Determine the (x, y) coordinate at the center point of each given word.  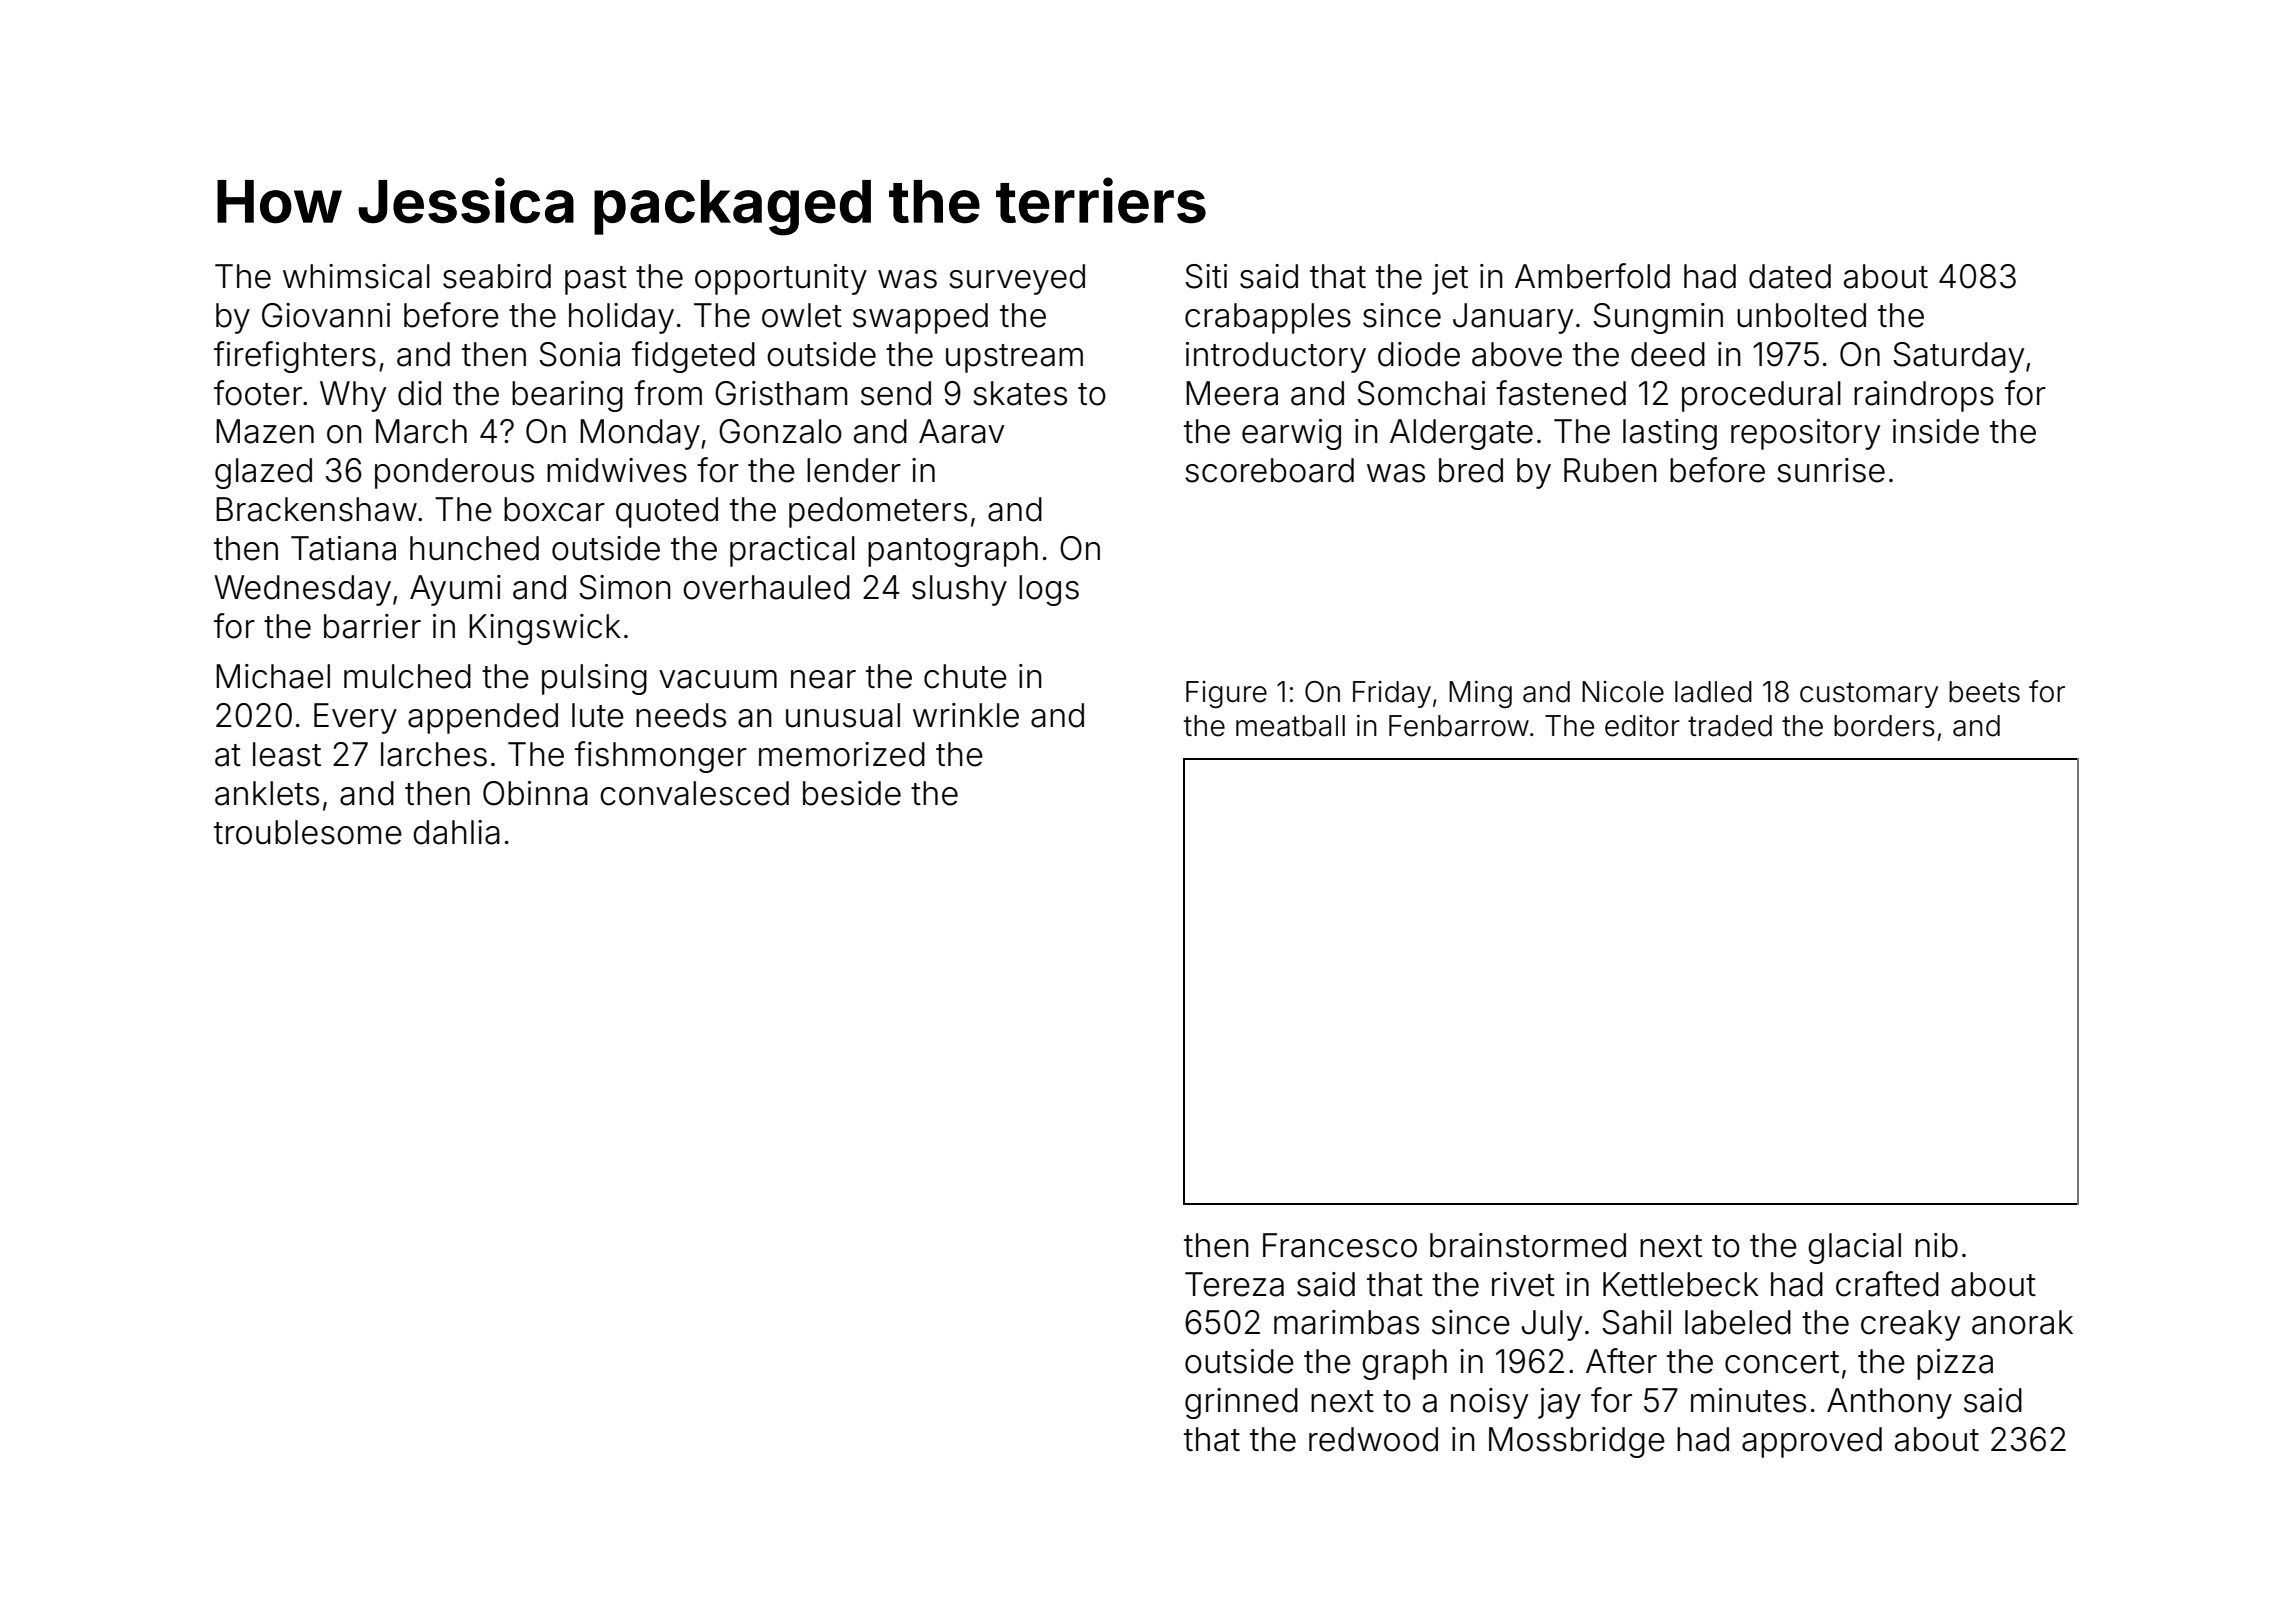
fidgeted (693, 357)
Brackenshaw (316, 509)
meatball (1290, 726)
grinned (1241, 1403)
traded (1730, 726)
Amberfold (1592, 276)
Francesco (1340, 1245)
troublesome (308, 832)
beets (1984, 692)
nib (1936, 1245)
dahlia (456, 832)
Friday (1392, 694)
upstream (1014, 358)
